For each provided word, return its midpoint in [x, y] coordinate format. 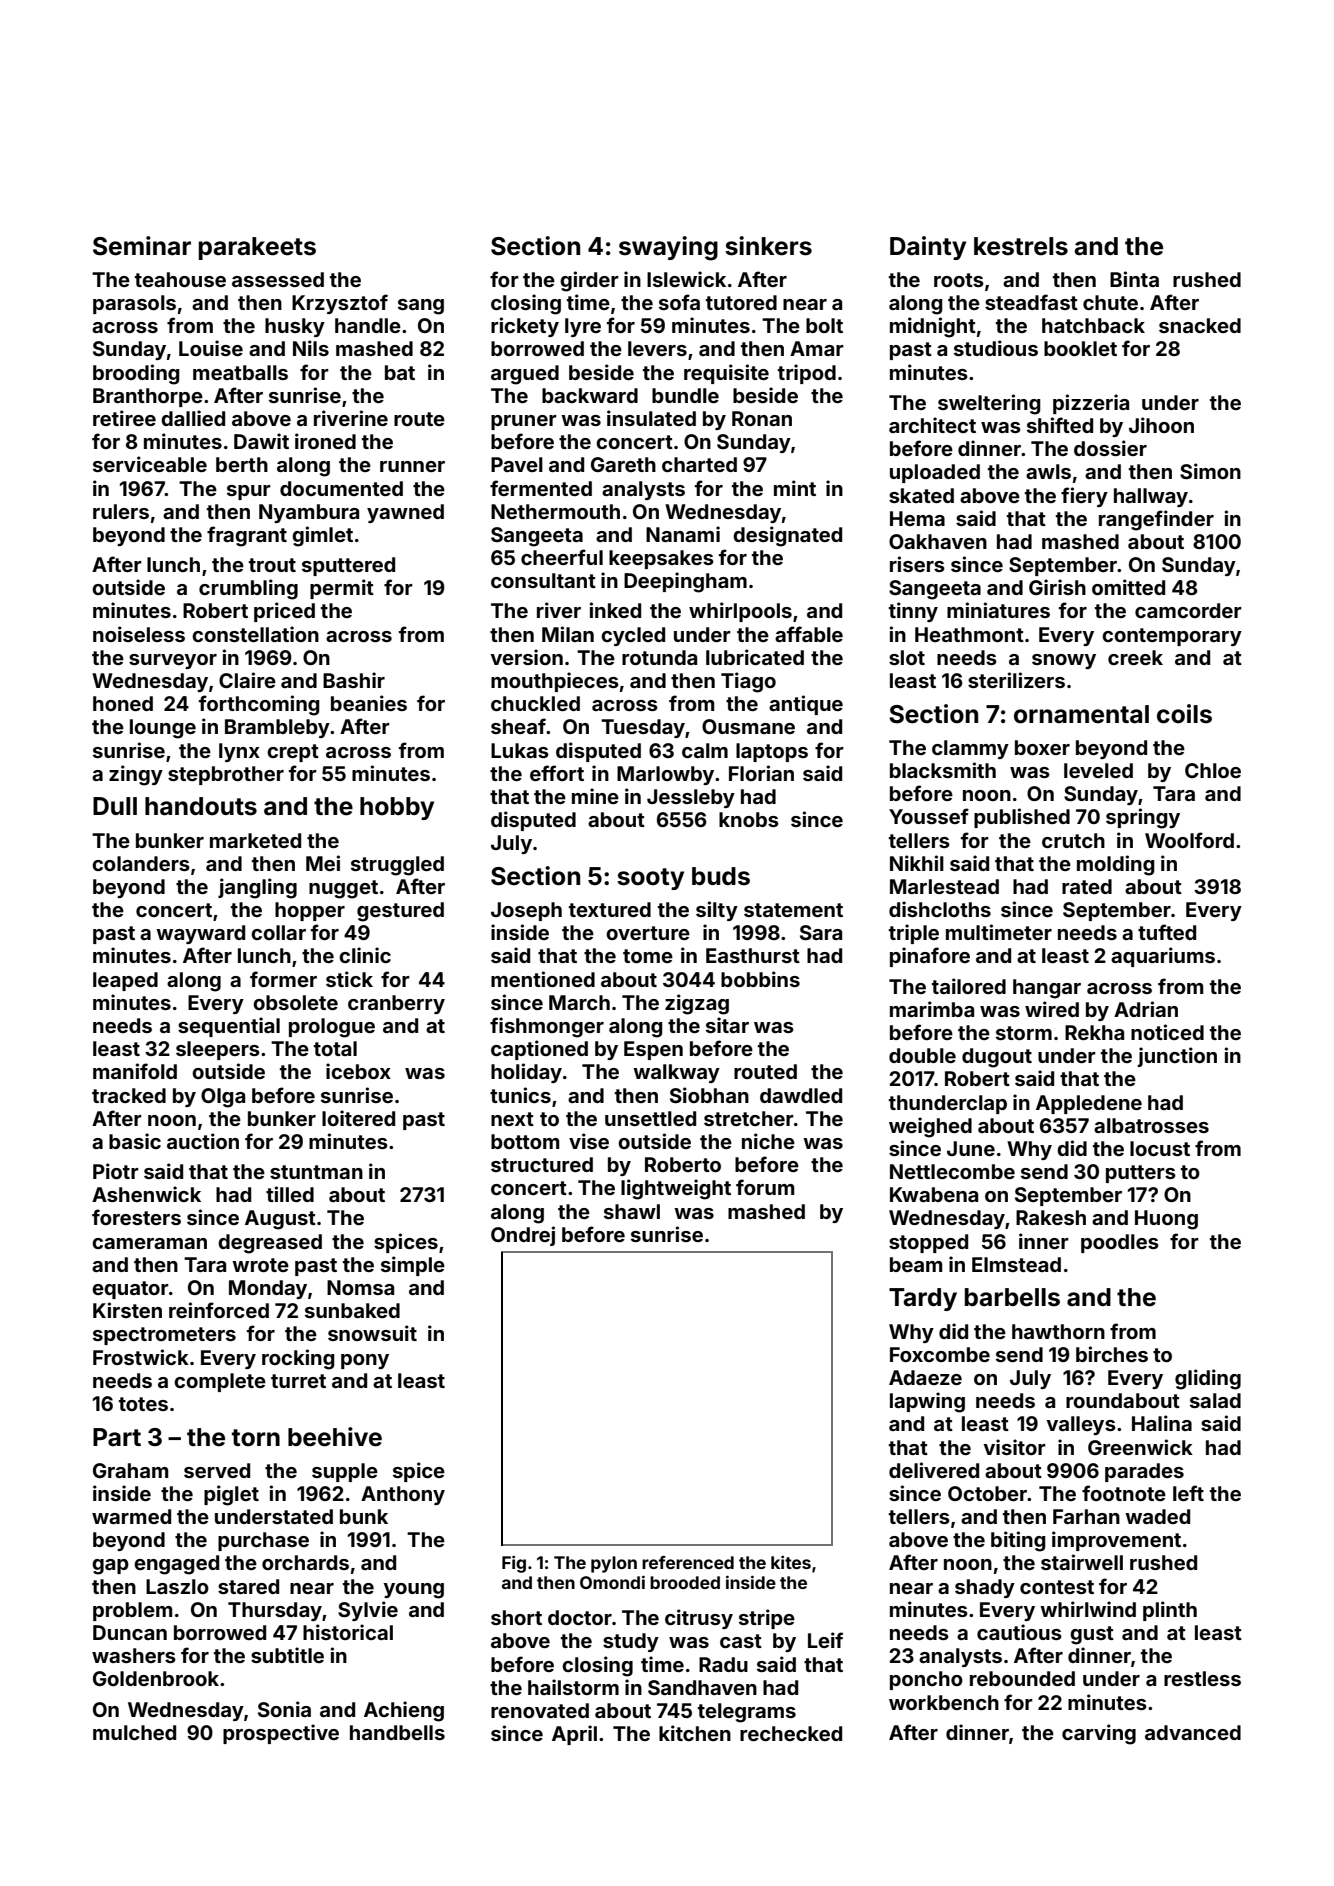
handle [368, 325]
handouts [201, 806]
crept [293, 753]
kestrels [1021, 246]
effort [557, 773]
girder [589, 281]
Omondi [612, 1582]
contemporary [1172, 637]
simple [413, 1266]
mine [595, 796]
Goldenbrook [156, 1678]
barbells [1012, 1297]
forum [765, 1187]
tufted [1167, 932]
